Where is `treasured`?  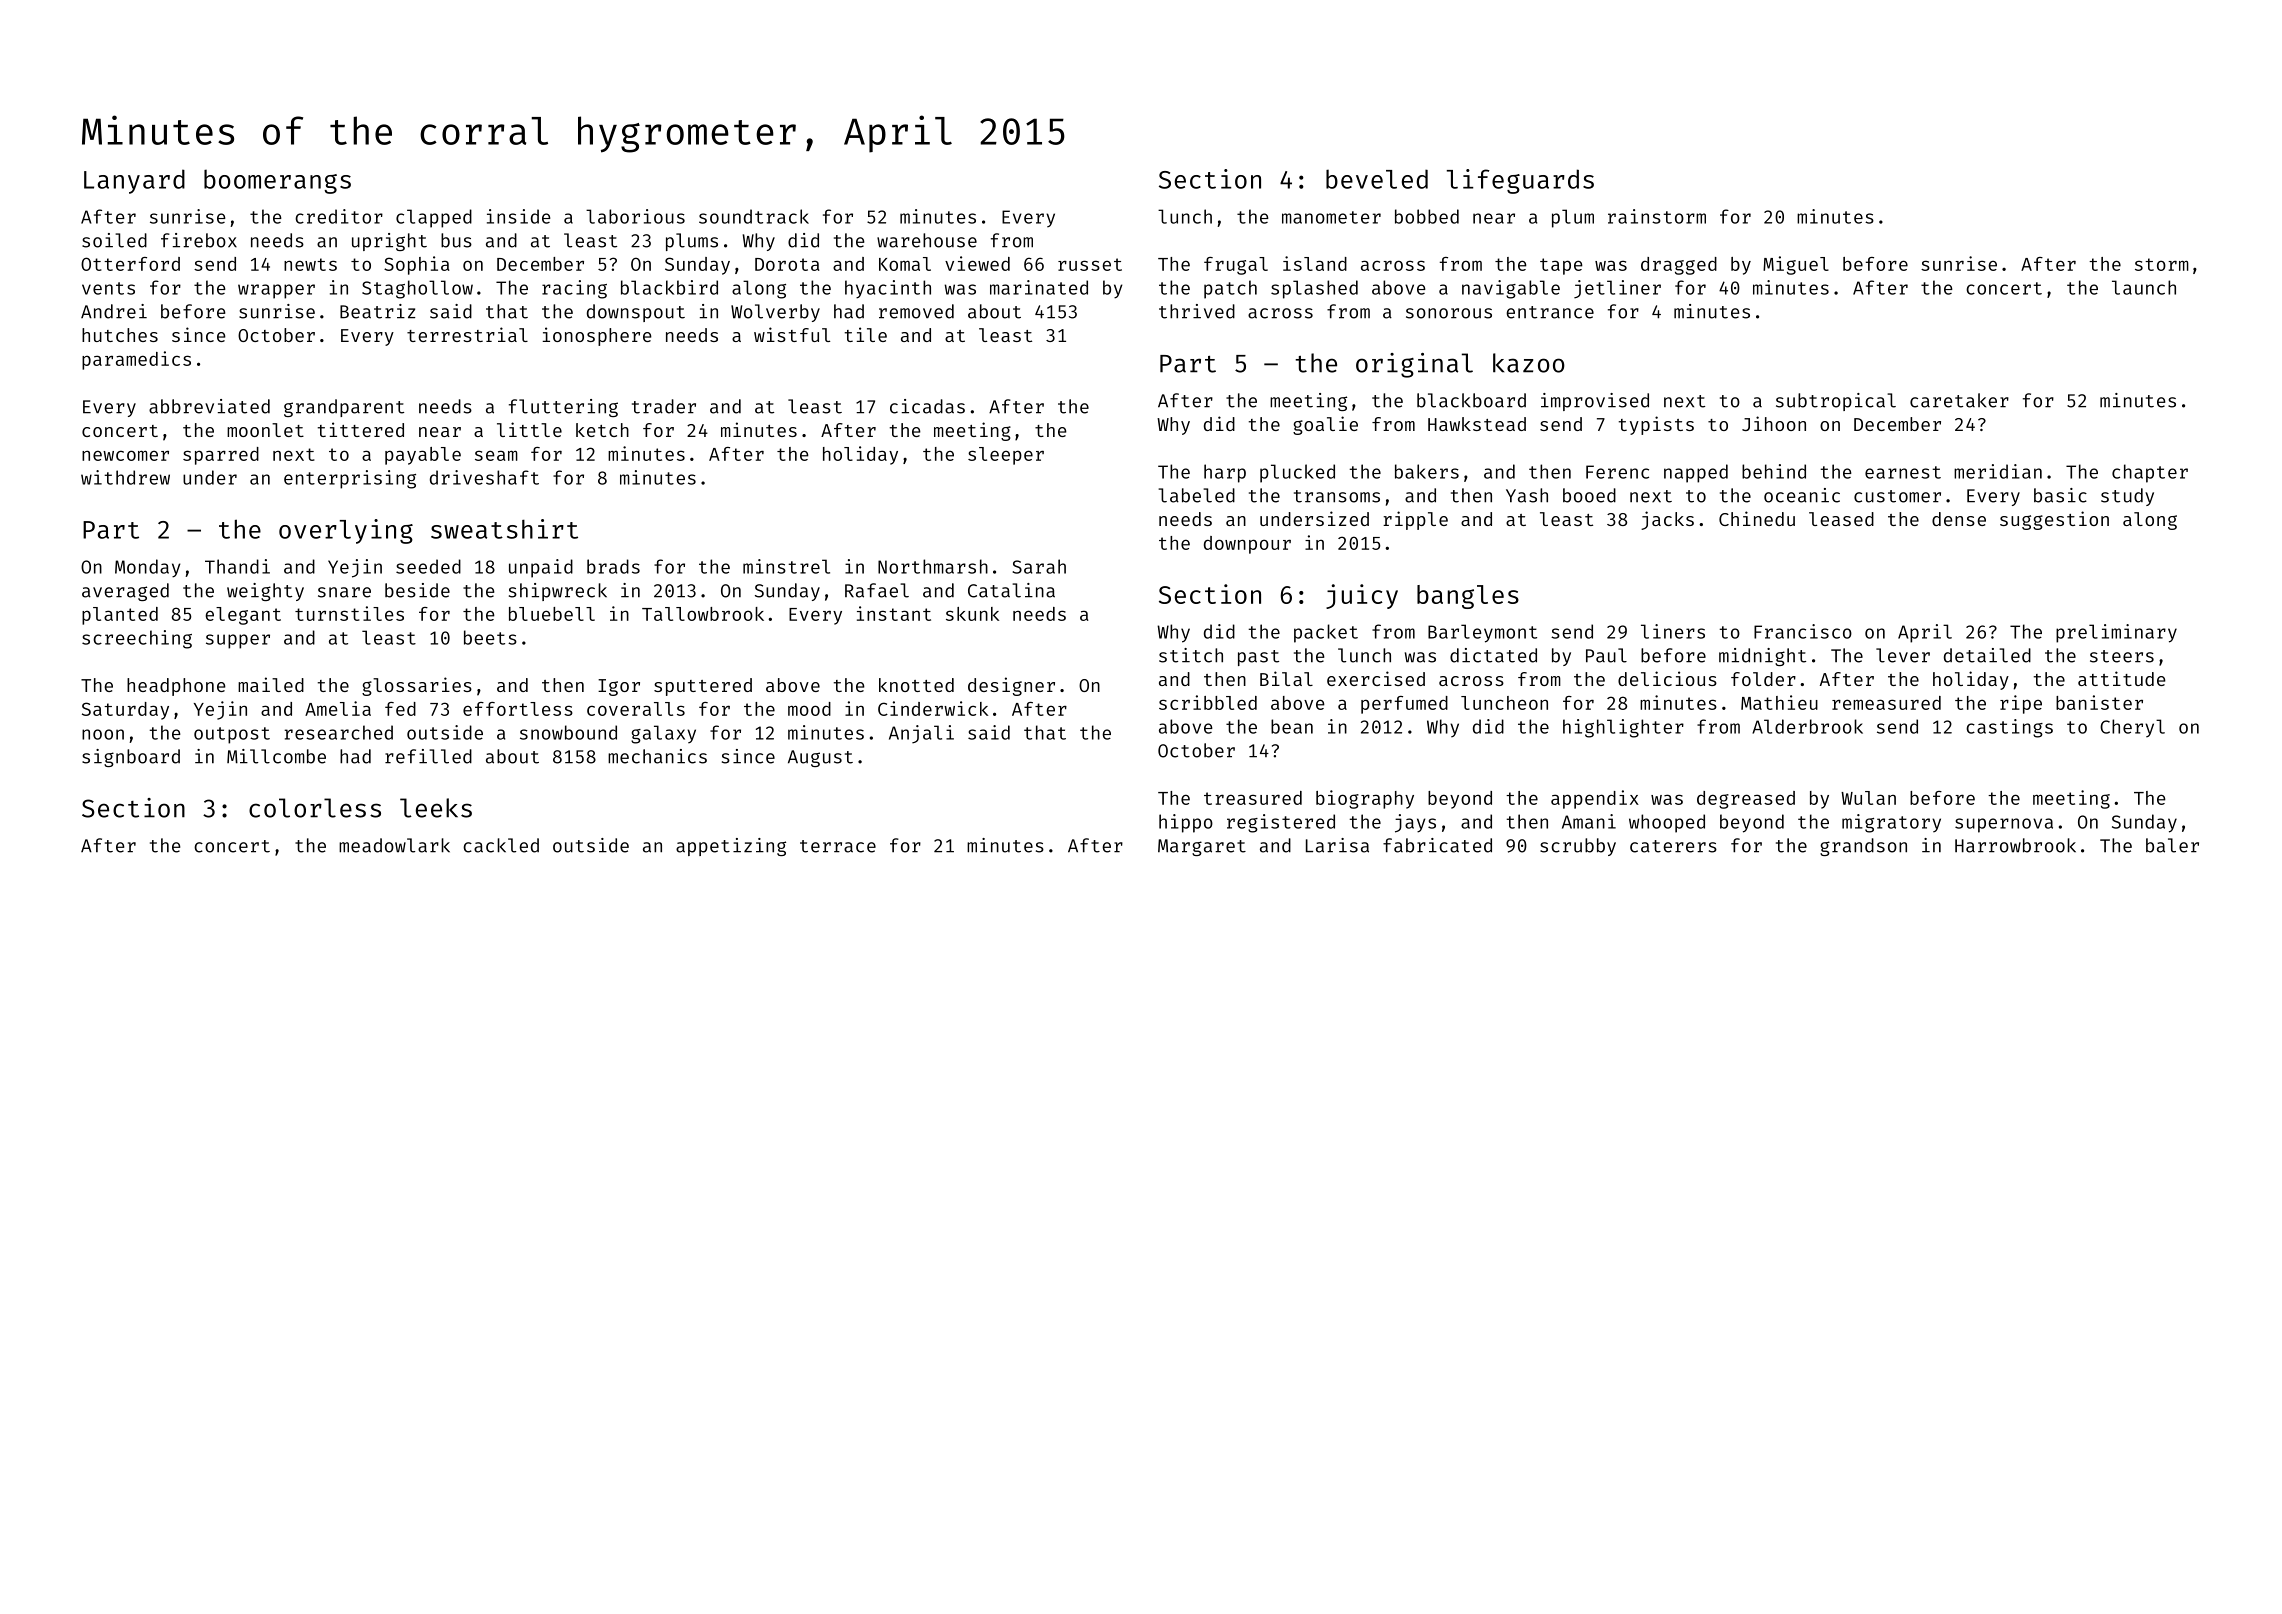
treasured is located at coordinates (1253, 798).
